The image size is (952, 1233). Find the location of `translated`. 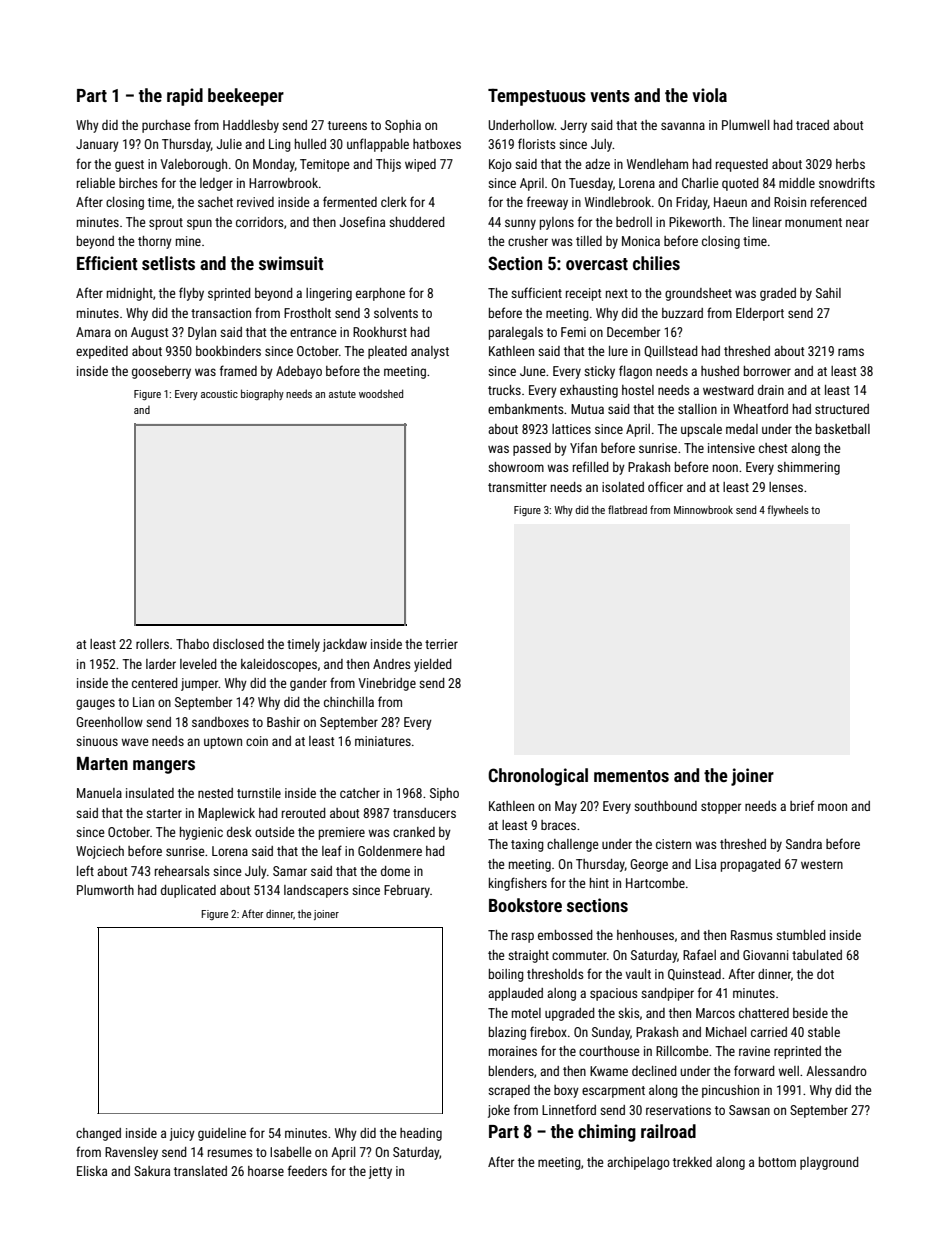

translated is located at coordinates (200, 1171).
